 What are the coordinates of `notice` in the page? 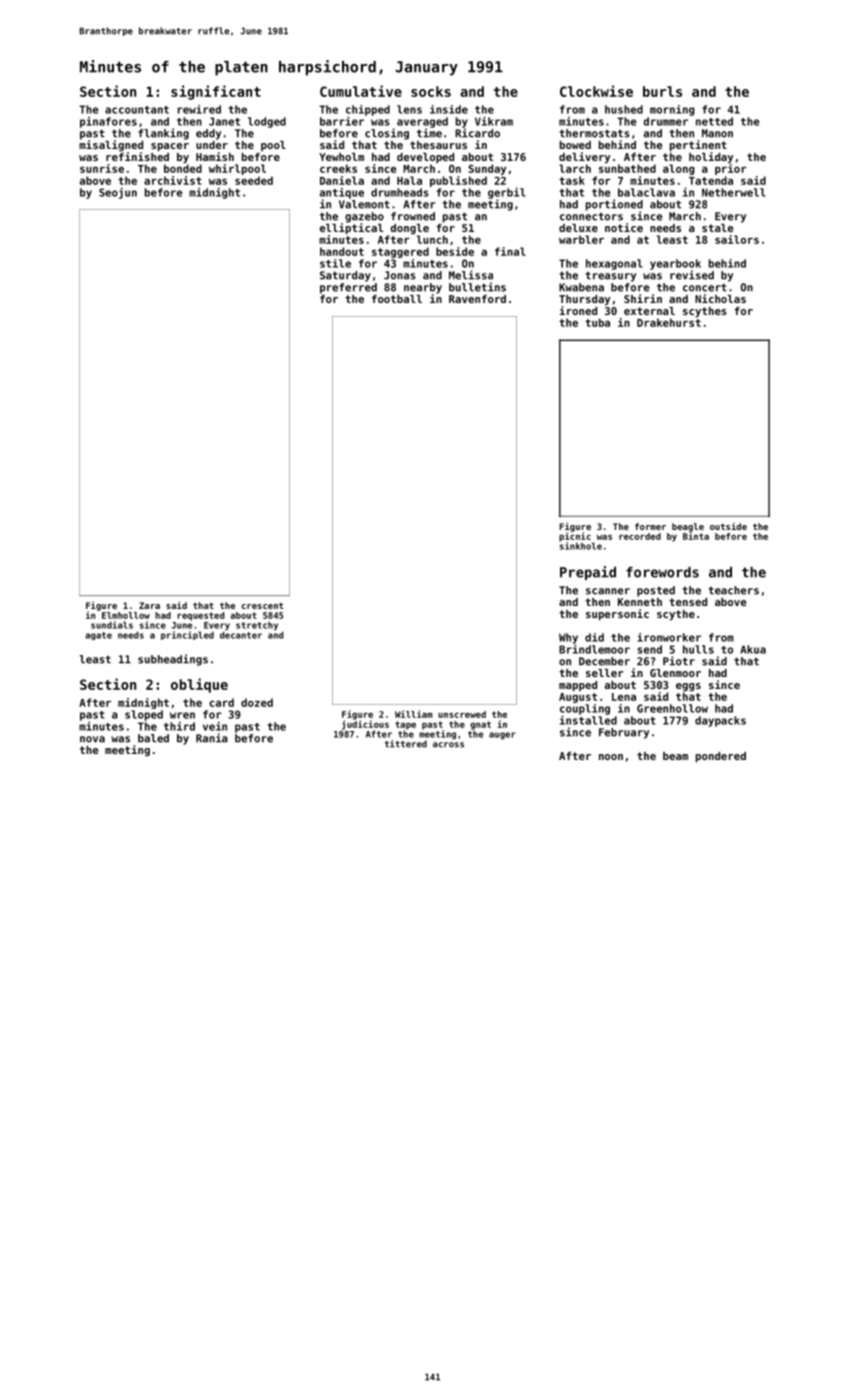 It's located at (624, 227).
